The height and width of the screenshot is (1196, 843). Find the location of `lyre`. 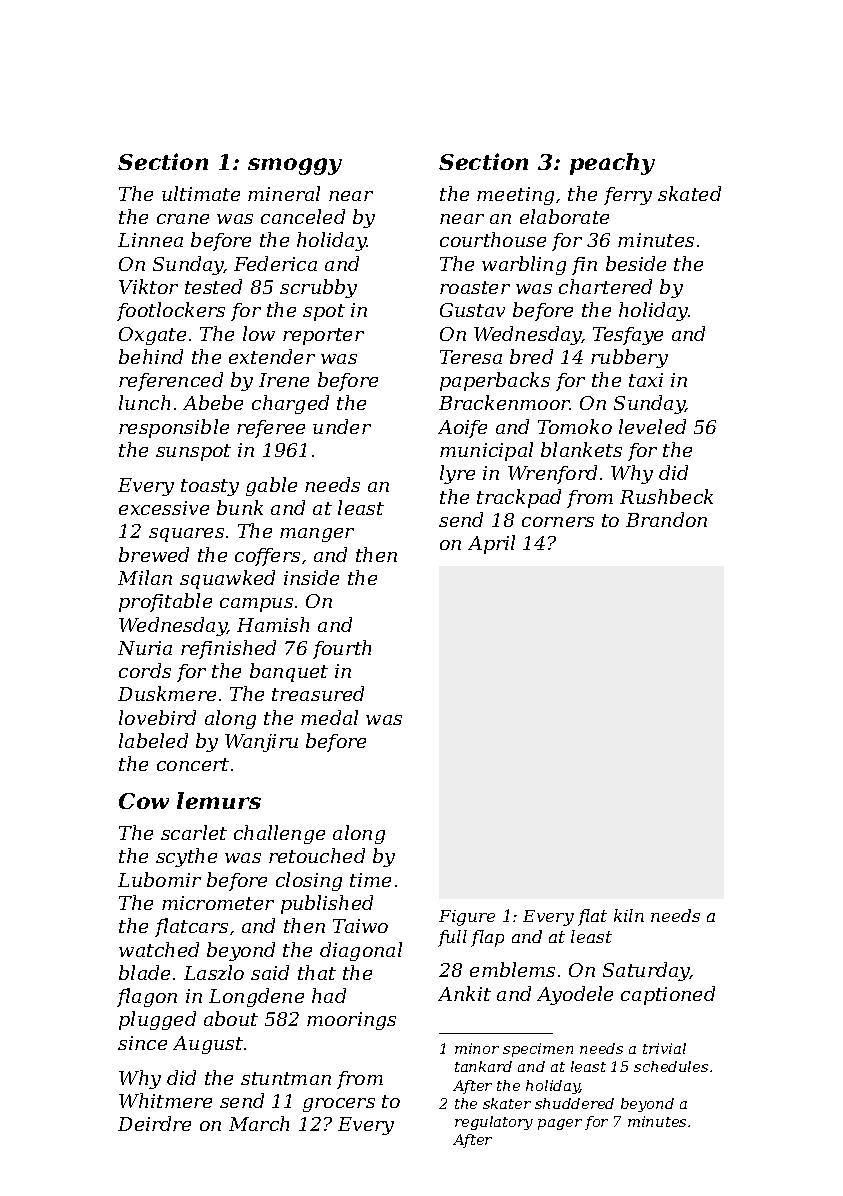

lyre is located at coordinates (457, 474).
